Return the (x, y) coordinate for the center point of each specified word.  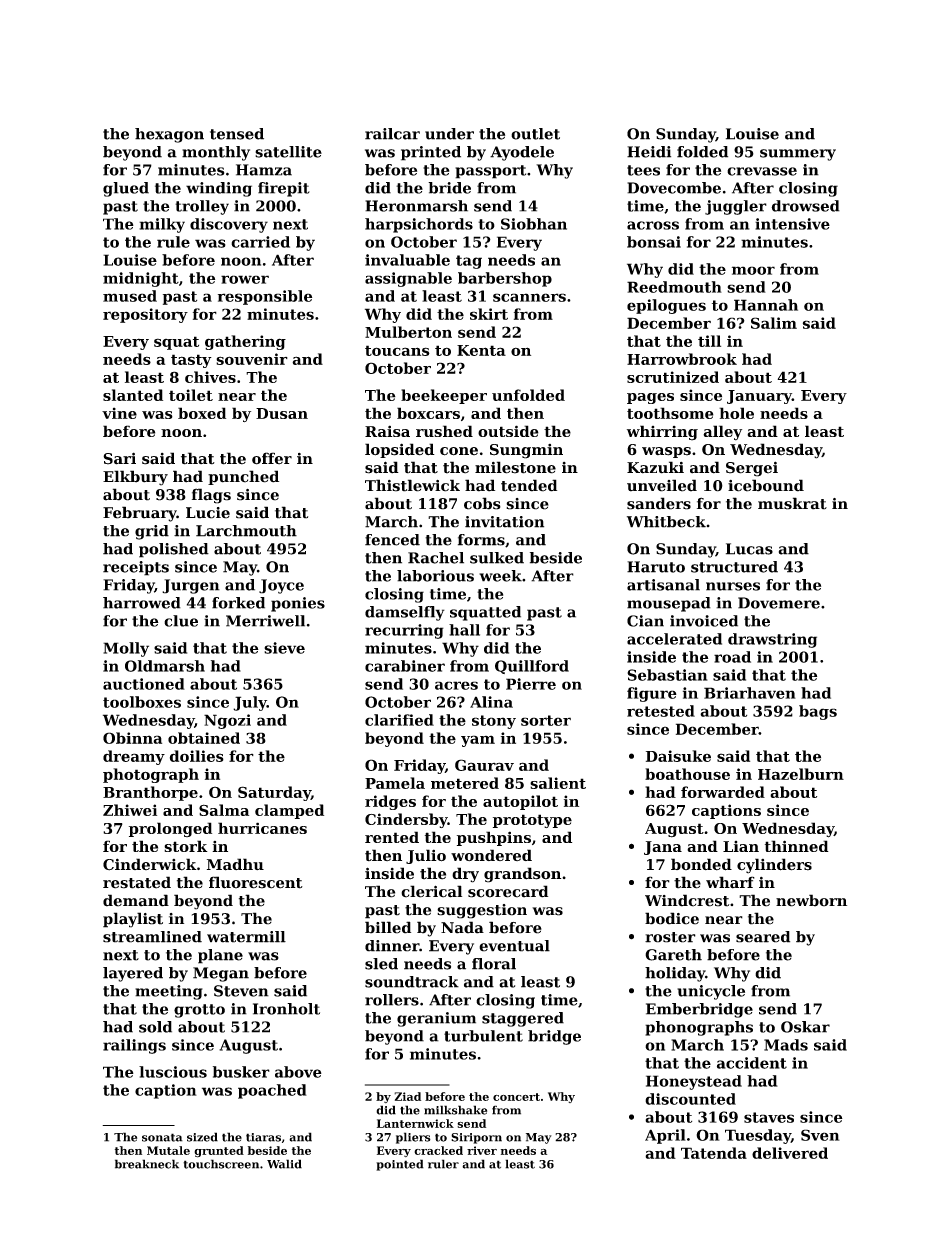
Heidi (649, 152)
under (449, 134)
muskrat (792, 503)
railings (134, 1046)
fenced (392, 540)
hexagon (169, 135)
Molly (126, 649)
